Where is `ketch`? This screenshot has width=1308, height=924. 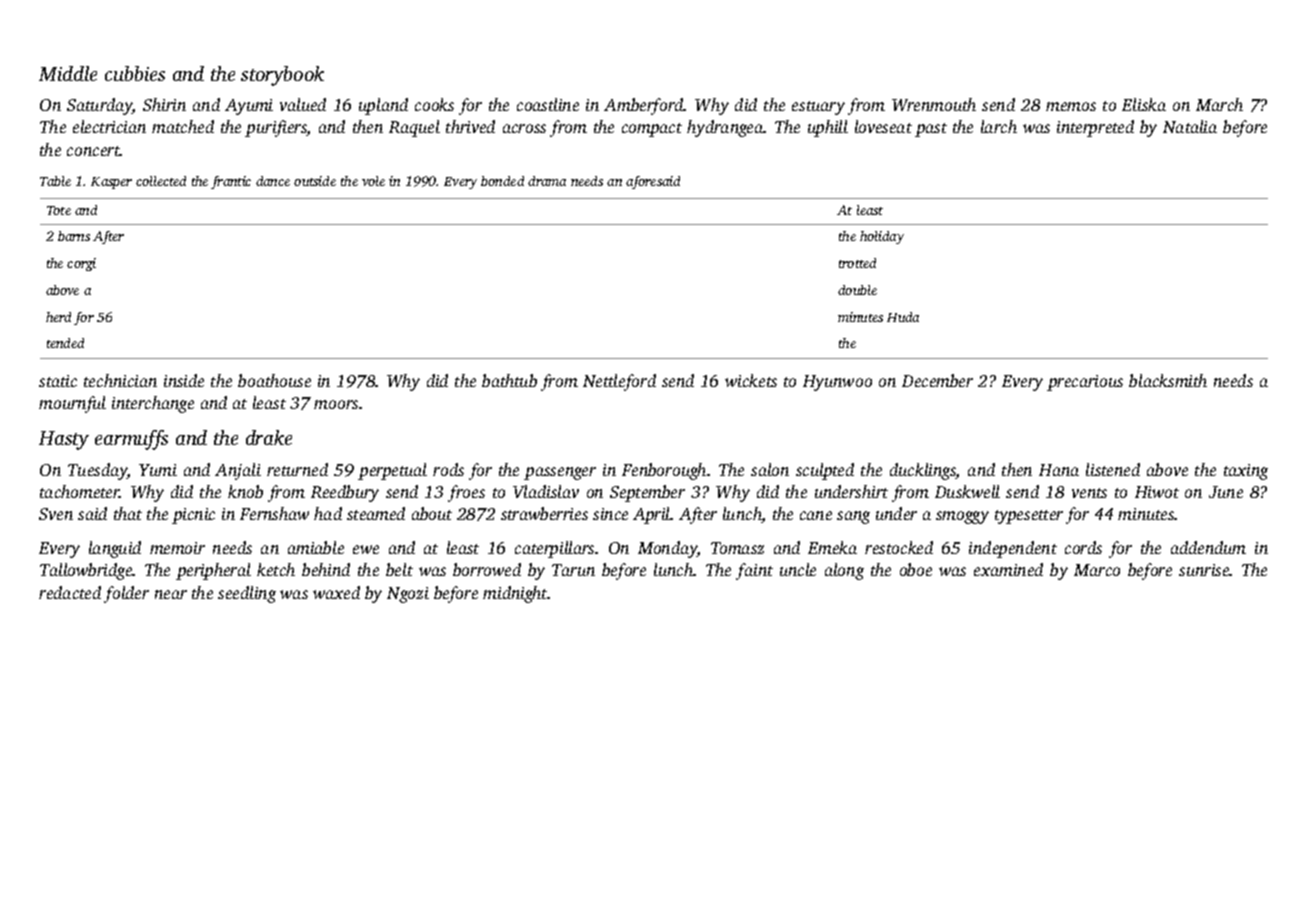 ketch is located at coordinates (276, 569).
